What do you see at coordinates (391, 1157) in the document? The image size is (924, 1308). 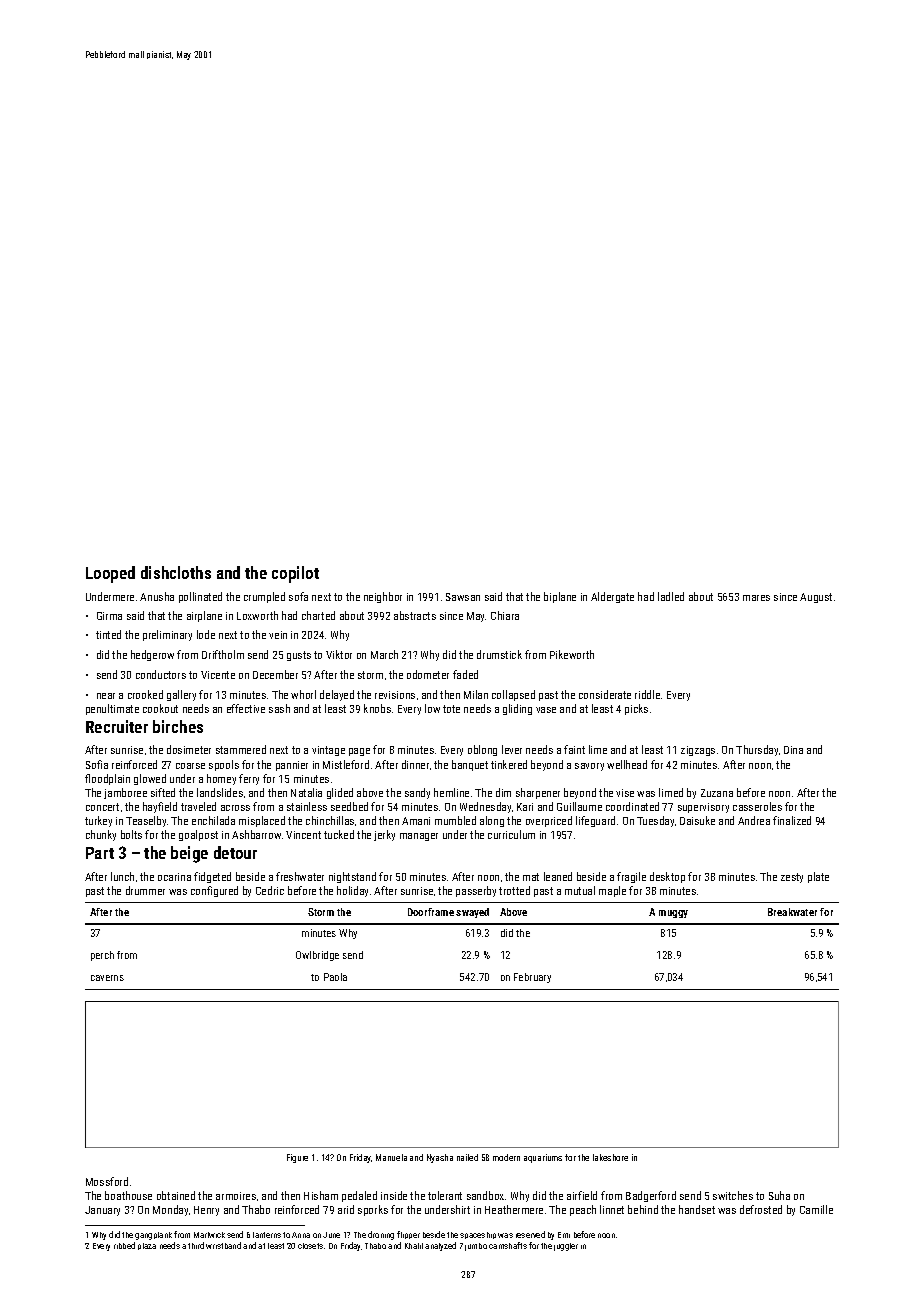 I see `Manuela` at bounding box center [391, 1157].
